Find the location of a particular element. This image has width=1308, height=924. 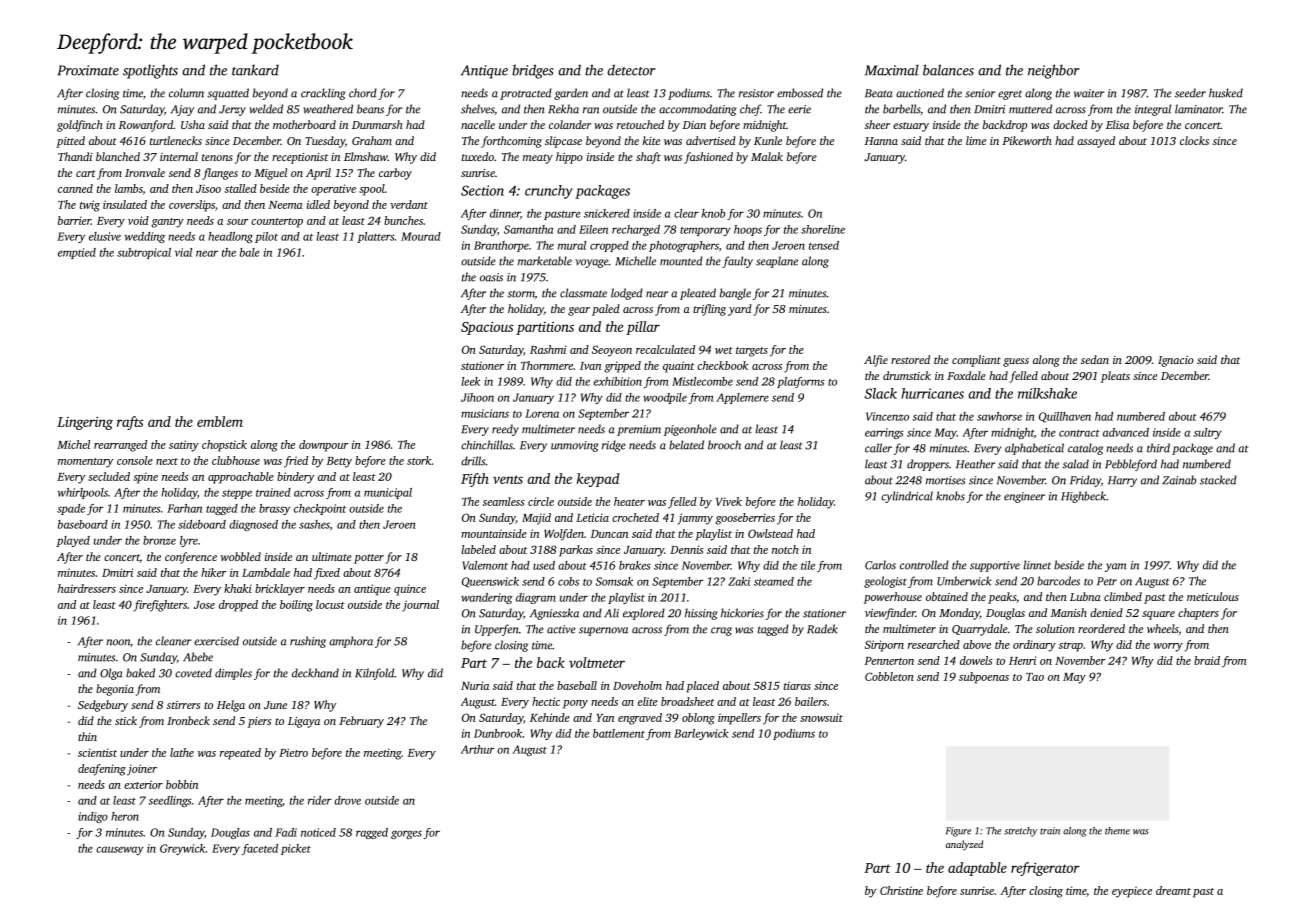

receptionist is located at coordinates (300, 158).
